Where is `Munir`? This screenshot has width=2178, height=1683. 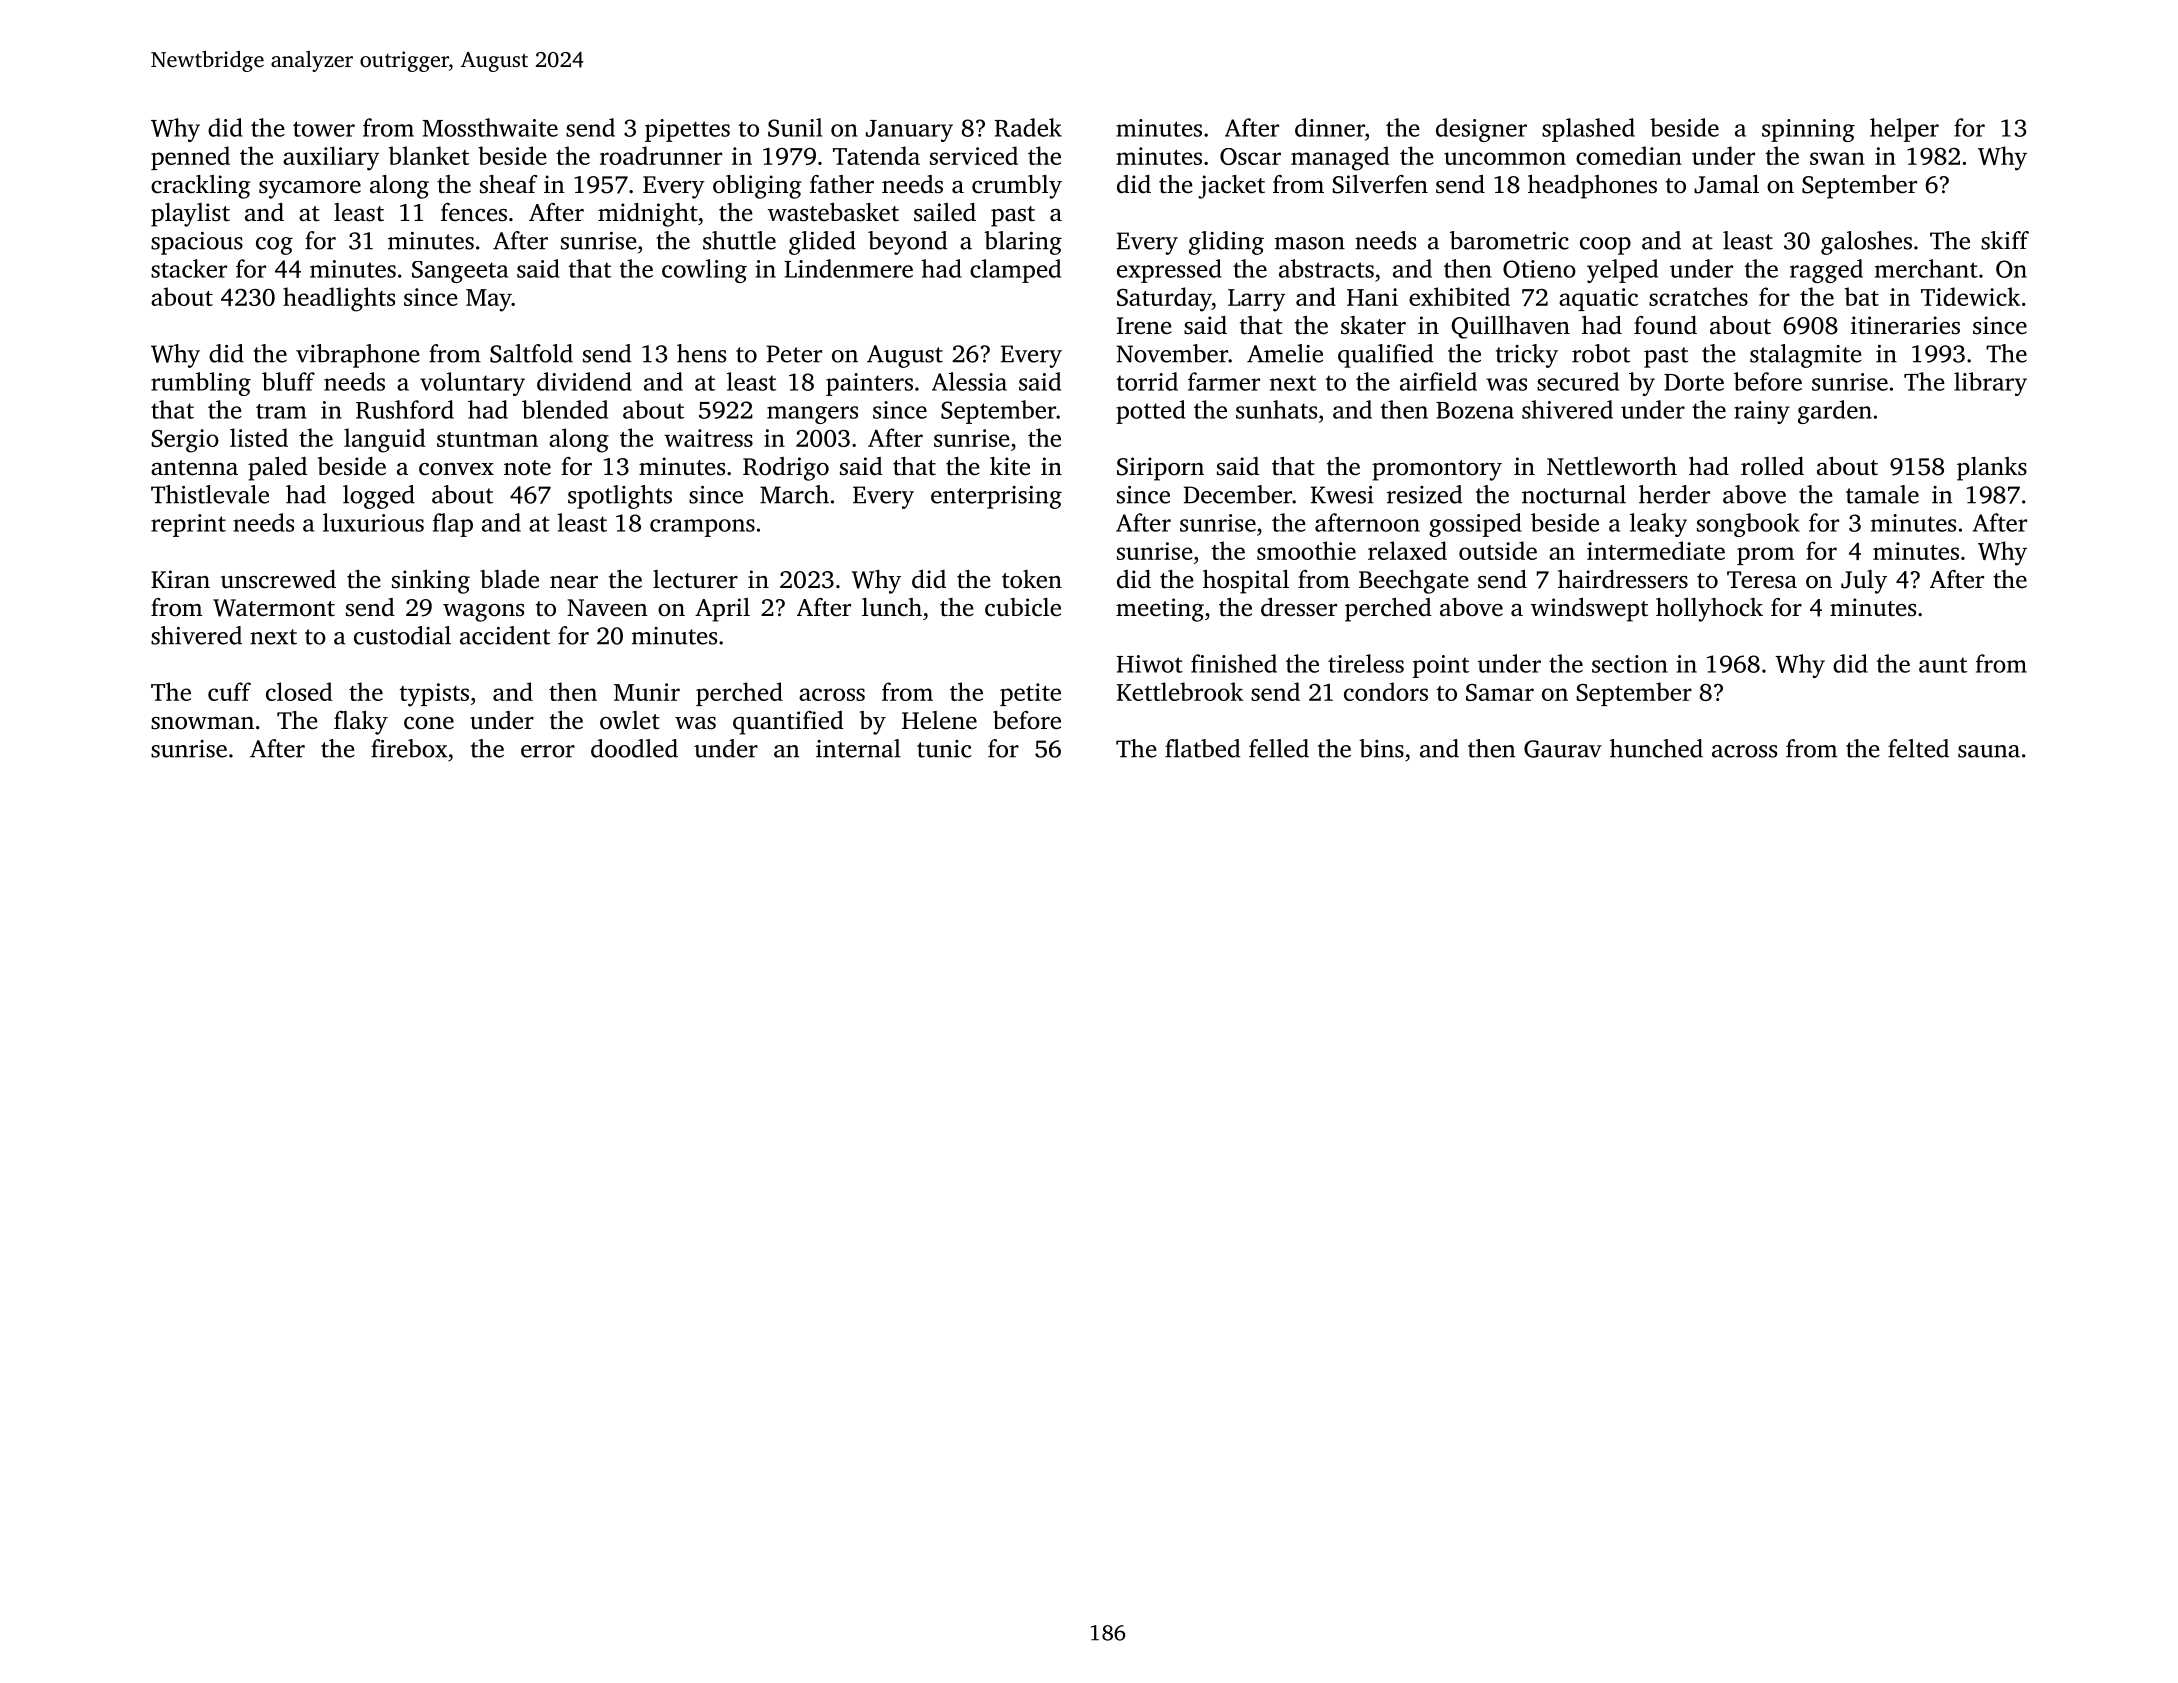 Munir is located at coordinates (647, 692).
